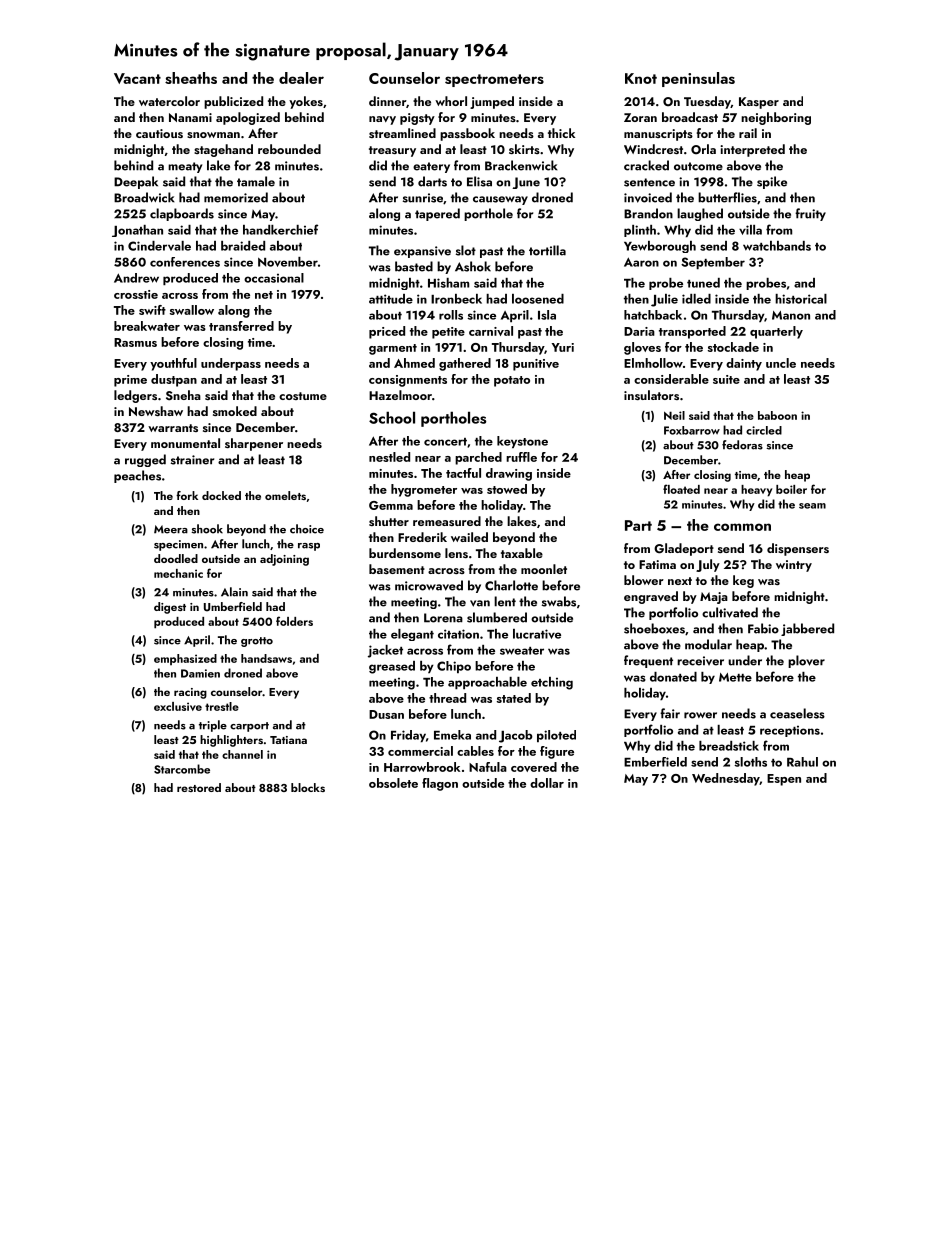  Describe the element at coordinates (684, 549) in the screenshot. I see `Gladeport` at that location.
